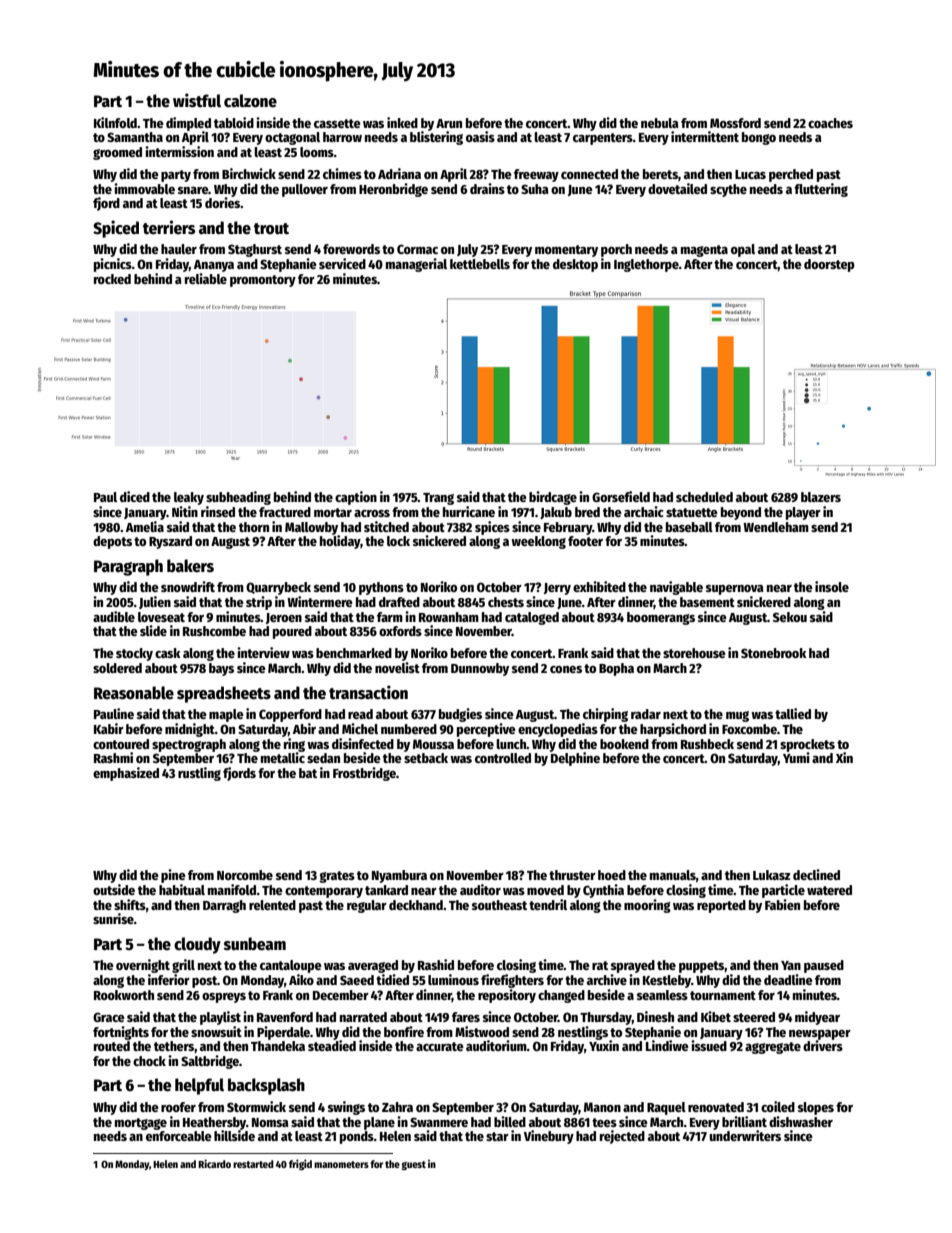 The width and height of the screenshot is (952, 1233). What do you see at coordinates (821, 497) in the screenshot?
I see `blazers` at bounding box center [821, 497].
